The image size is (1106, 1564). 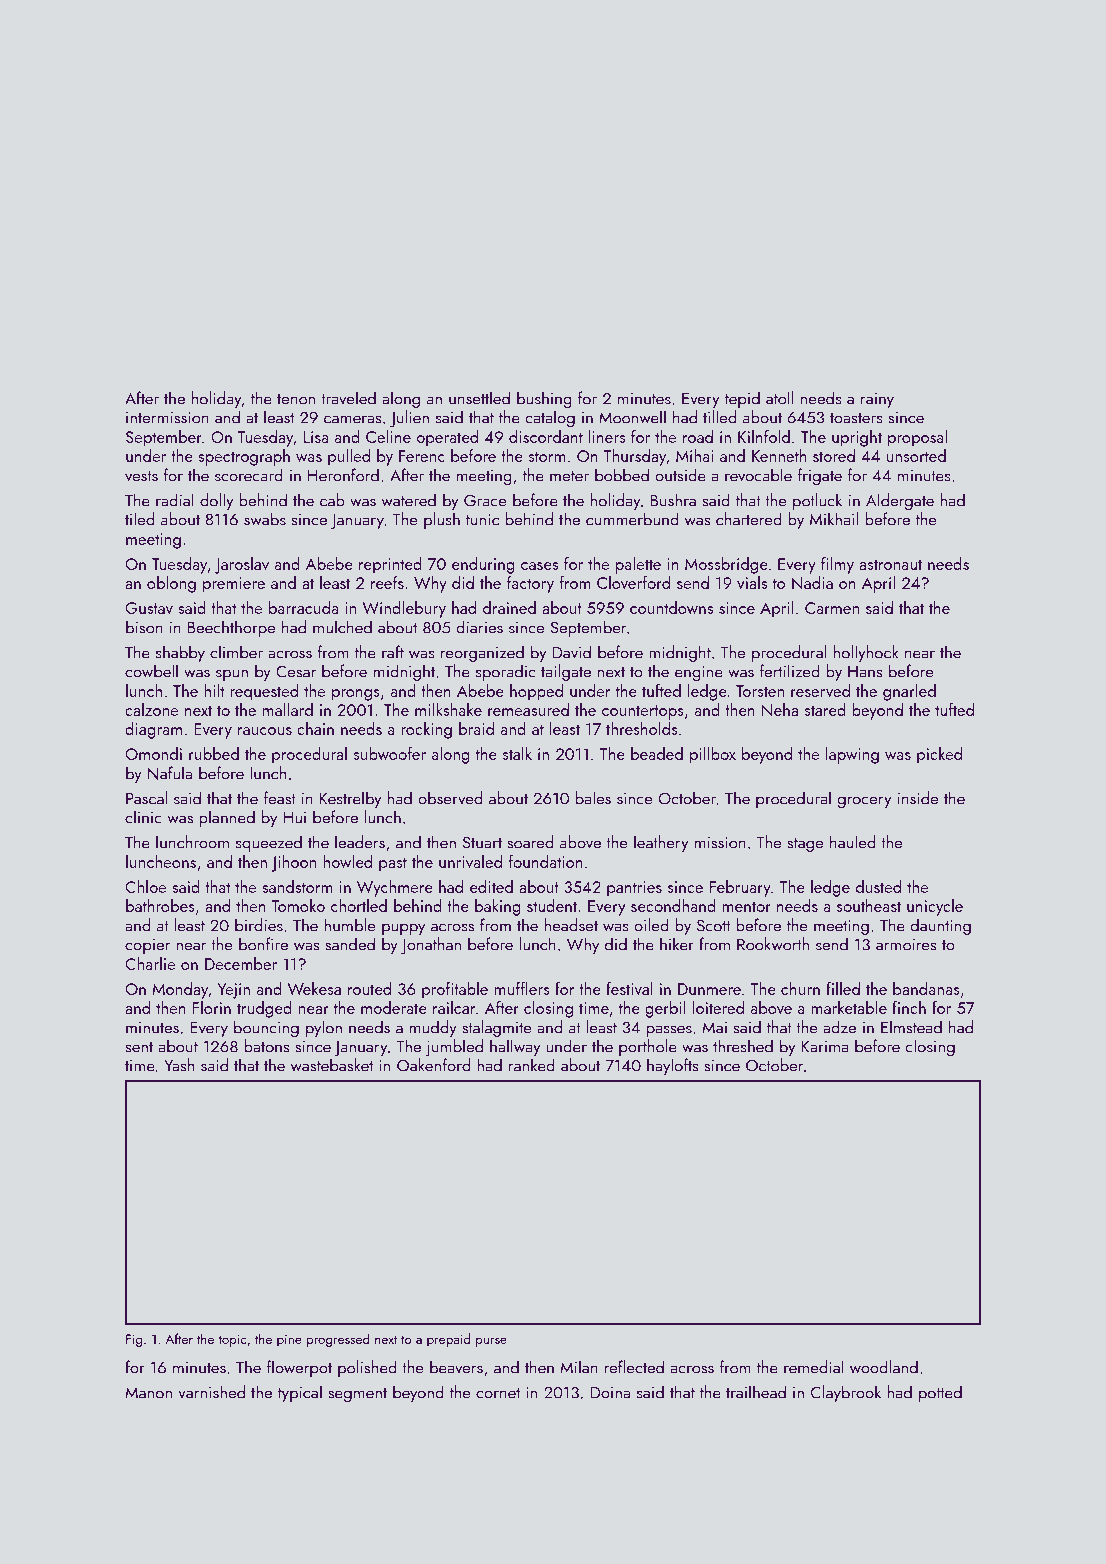 What do you see at coordinates (293, 863) in the page?
I see `Jihoon` at bounding box center [293, 863].
